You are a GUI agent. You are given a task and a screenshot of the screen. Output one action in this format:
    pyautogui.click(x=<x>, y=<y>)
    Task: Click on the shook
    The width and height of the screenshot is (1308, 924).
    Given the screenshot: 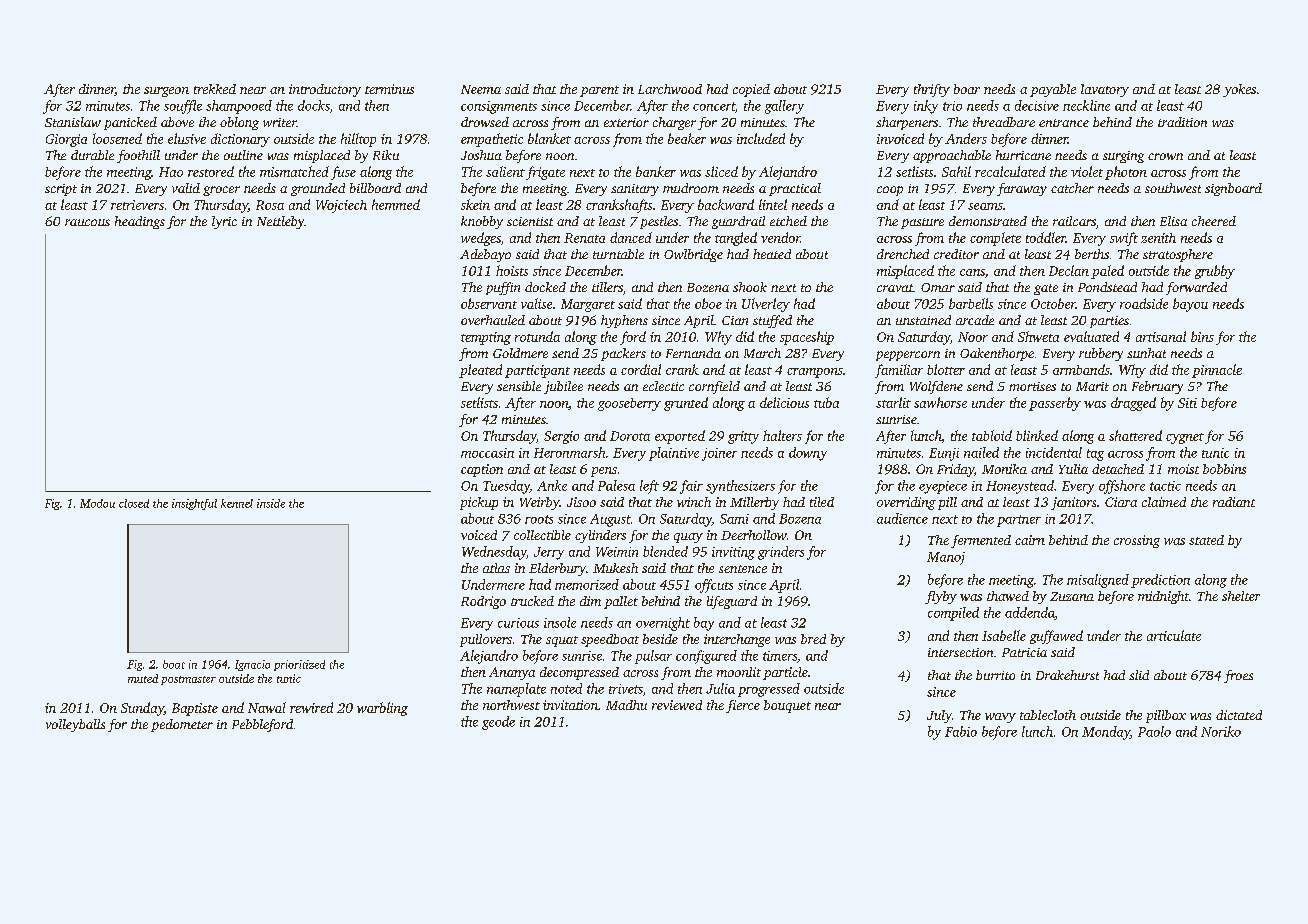 What is the action you would take?
    pyautogui.click(x=750, y=287)
